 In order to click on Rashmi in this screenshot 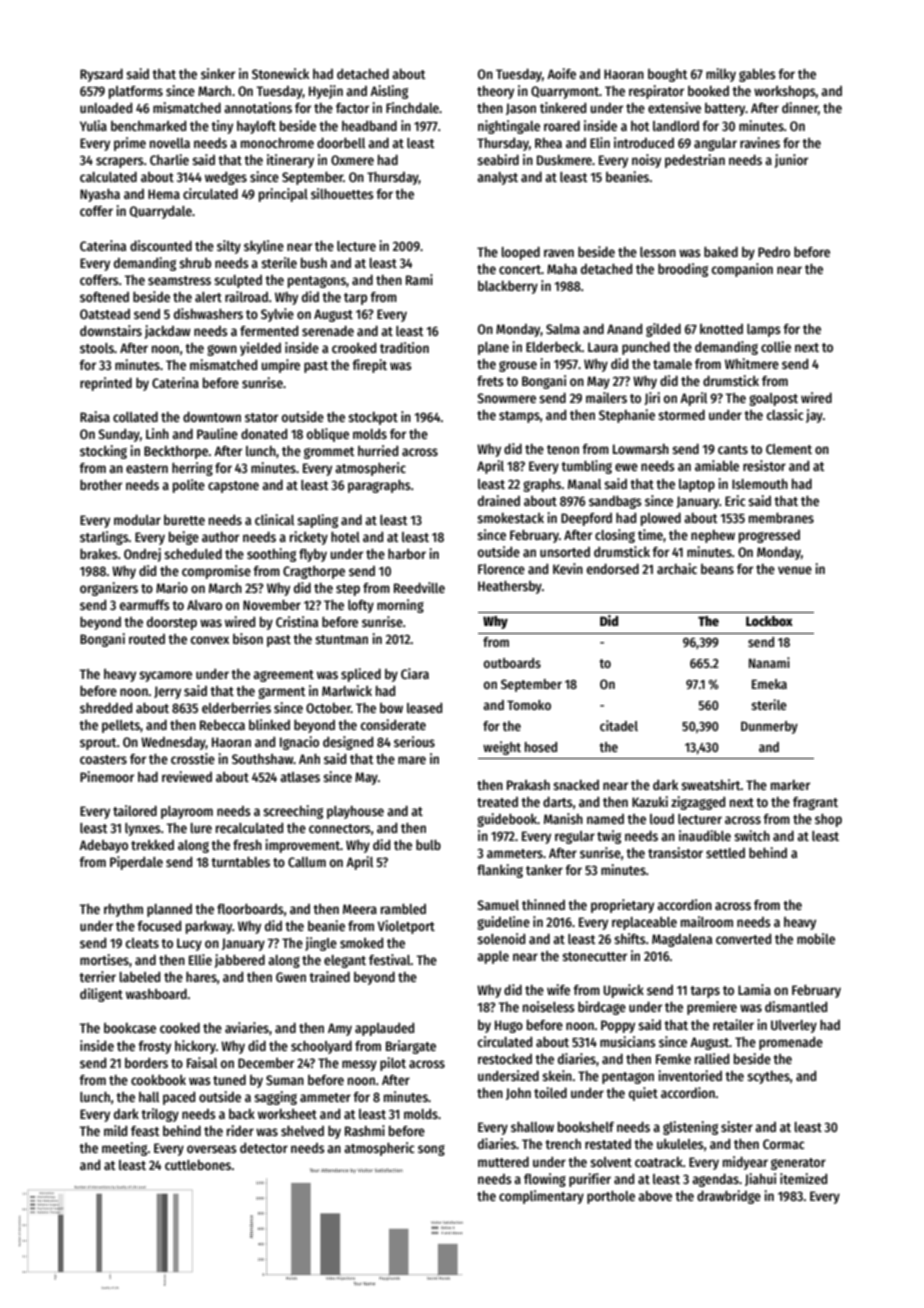, I will do `click(365, 1130)`.
